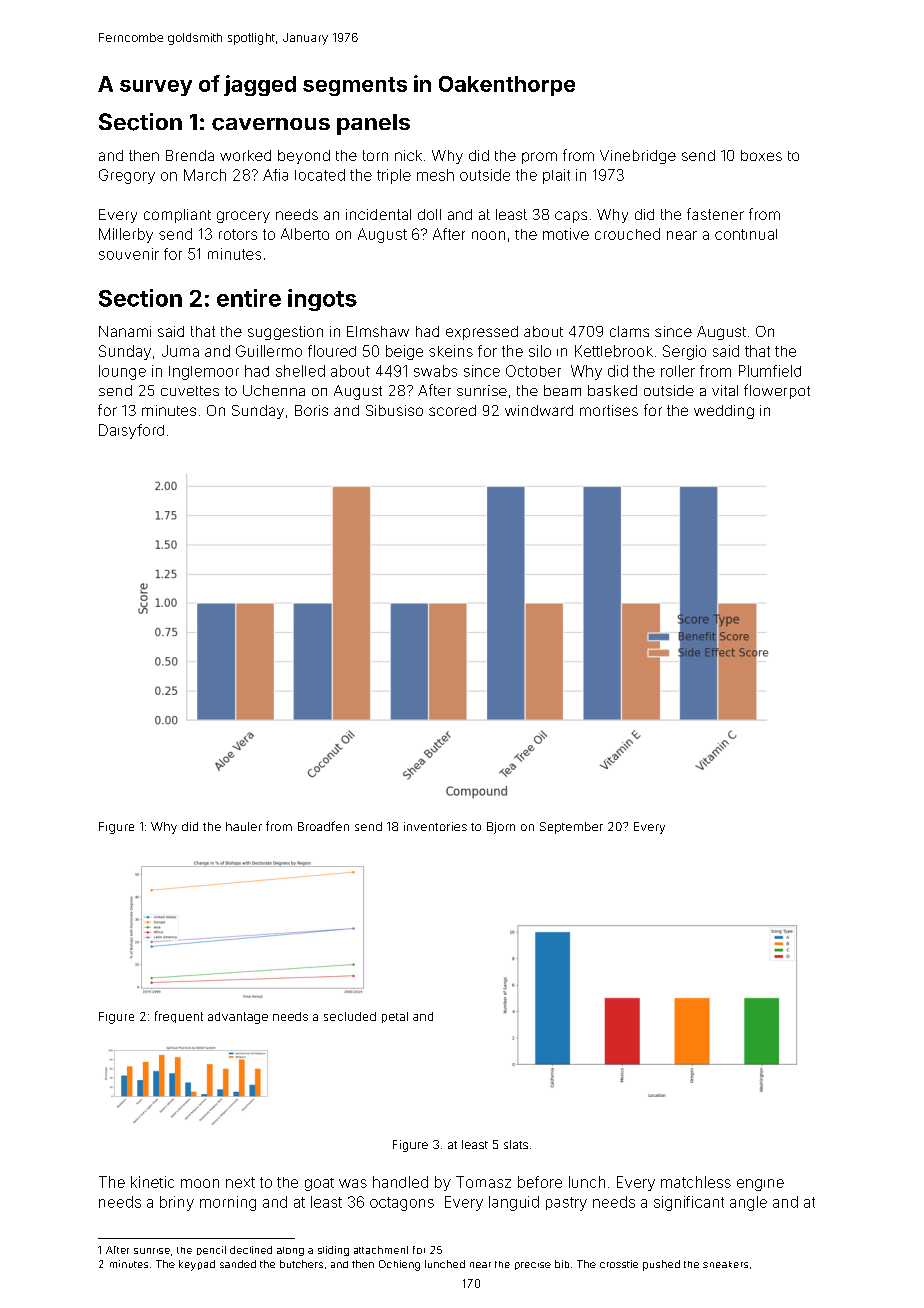  Describe the element at coordinates (501, 828) in the screenshot. I see `Bjorn` at that location.
